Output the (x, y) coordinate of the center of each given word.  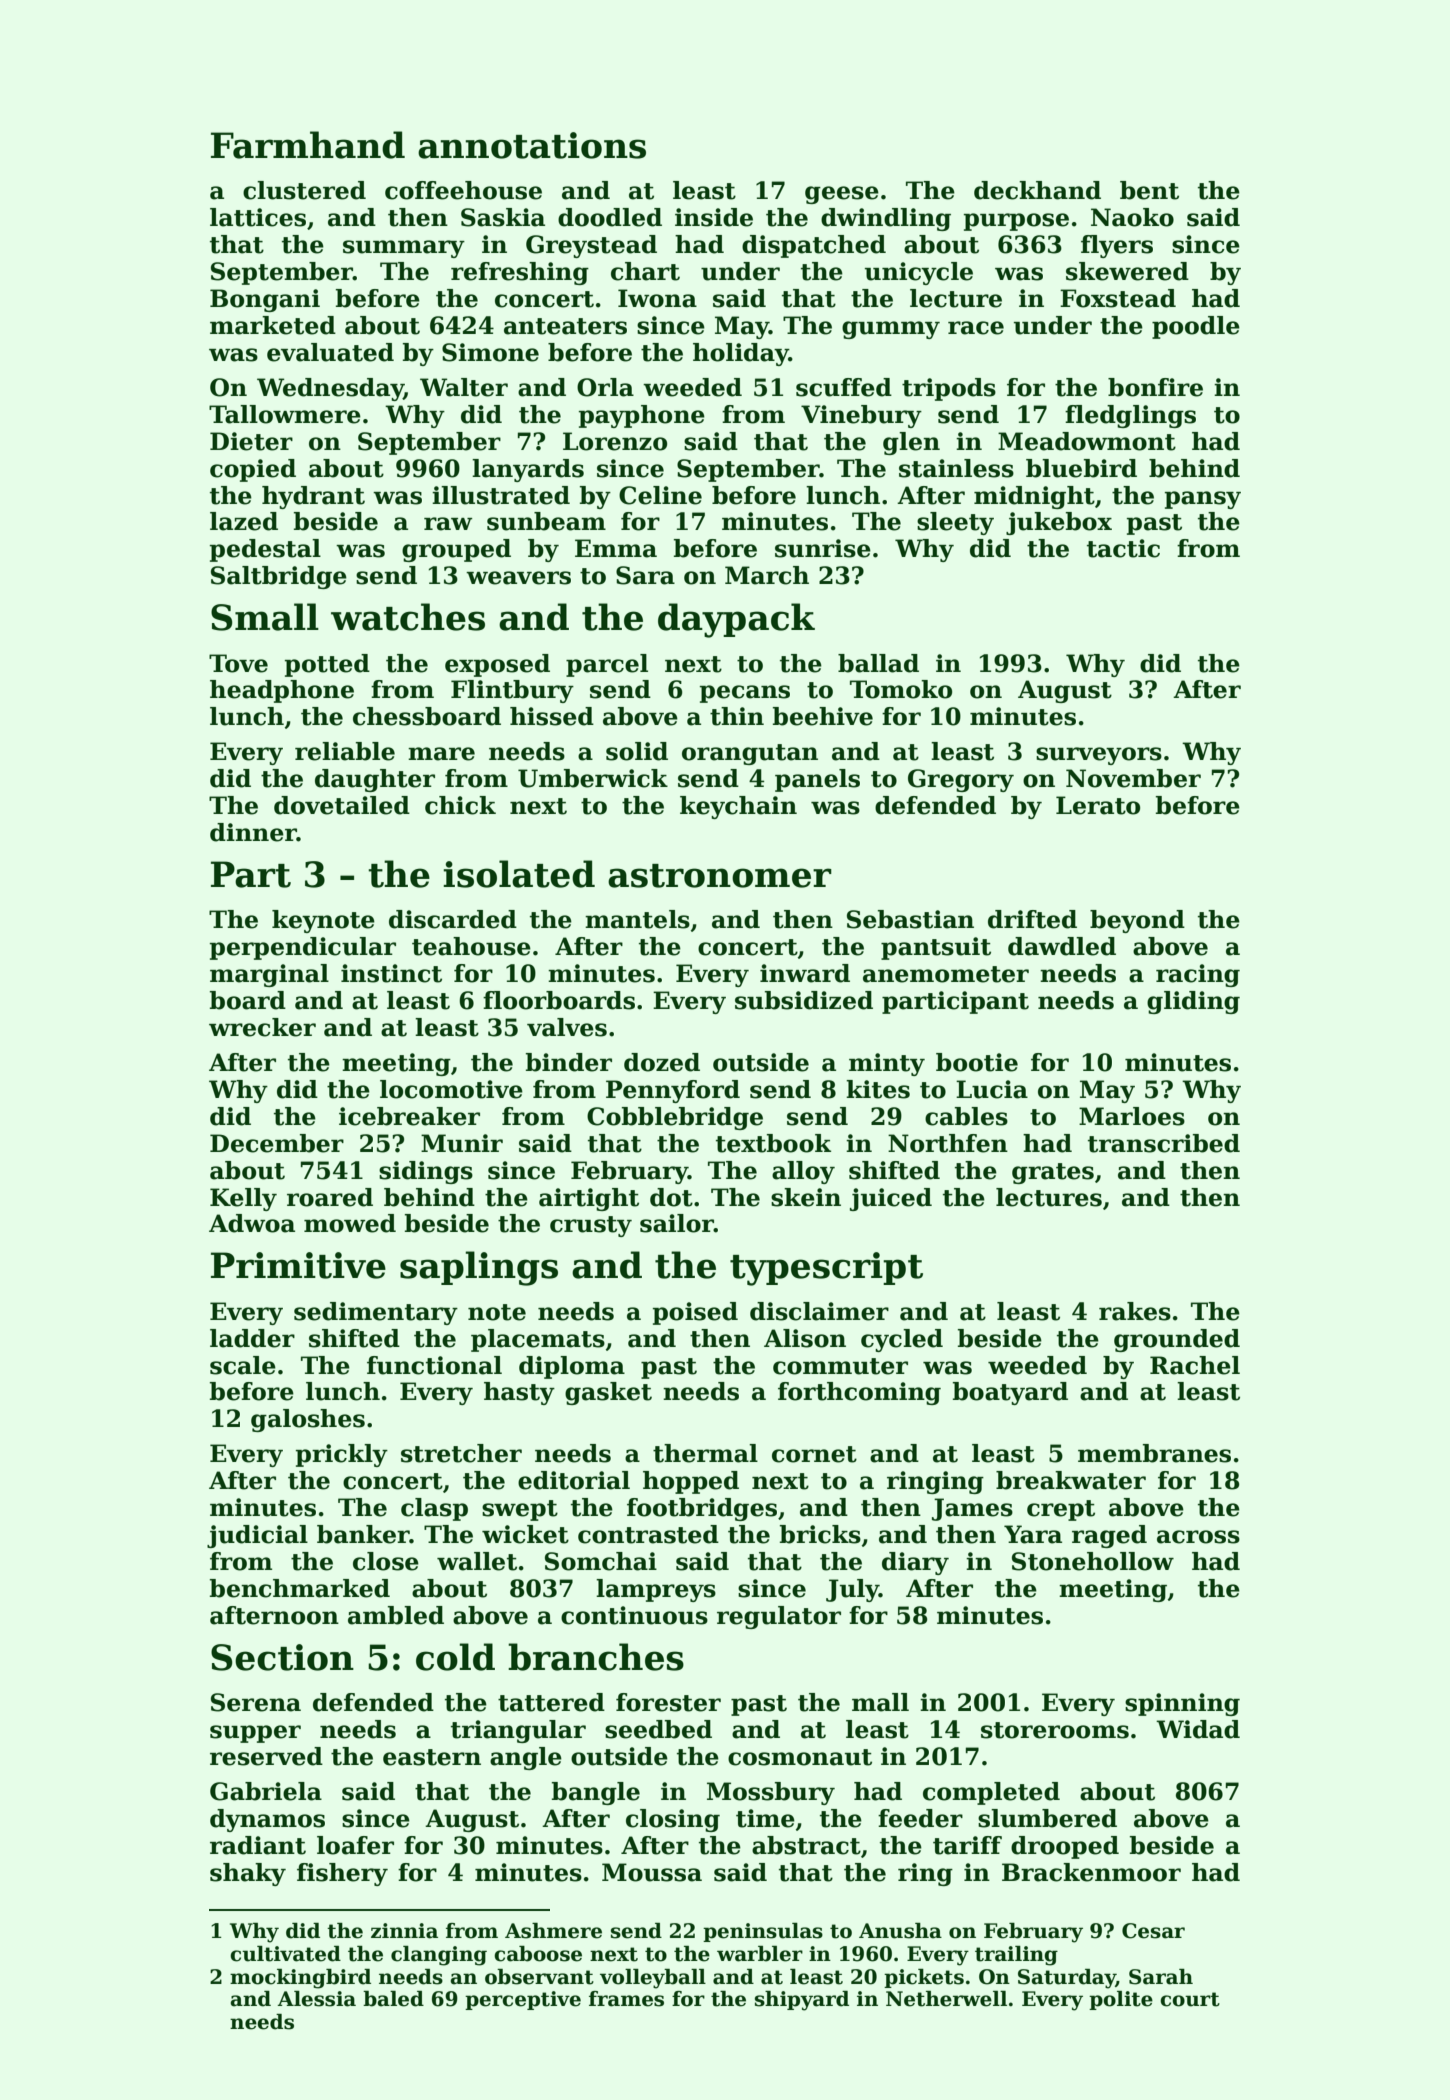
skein (806, 1197)
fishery (342, 1874)
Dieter (251, 441)
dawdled (1062, 946)
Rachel (1195, 1365)
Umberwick (593, 778)
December (277, 1143)
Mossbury (771, 1793)
